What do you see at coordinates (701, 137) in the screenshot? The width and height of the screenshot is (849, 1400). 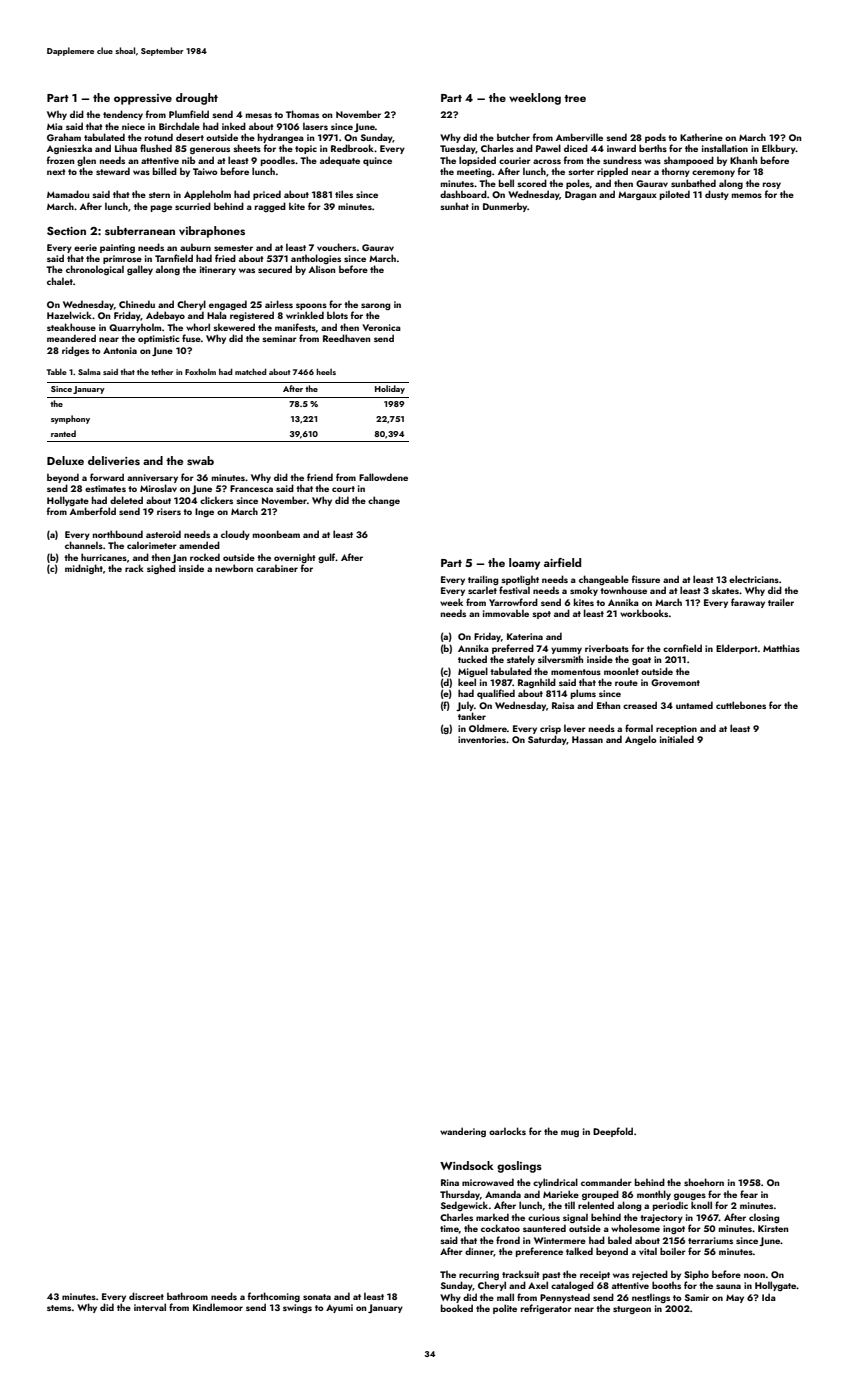 I see `Katherine` at bounding box center [701, 137].
